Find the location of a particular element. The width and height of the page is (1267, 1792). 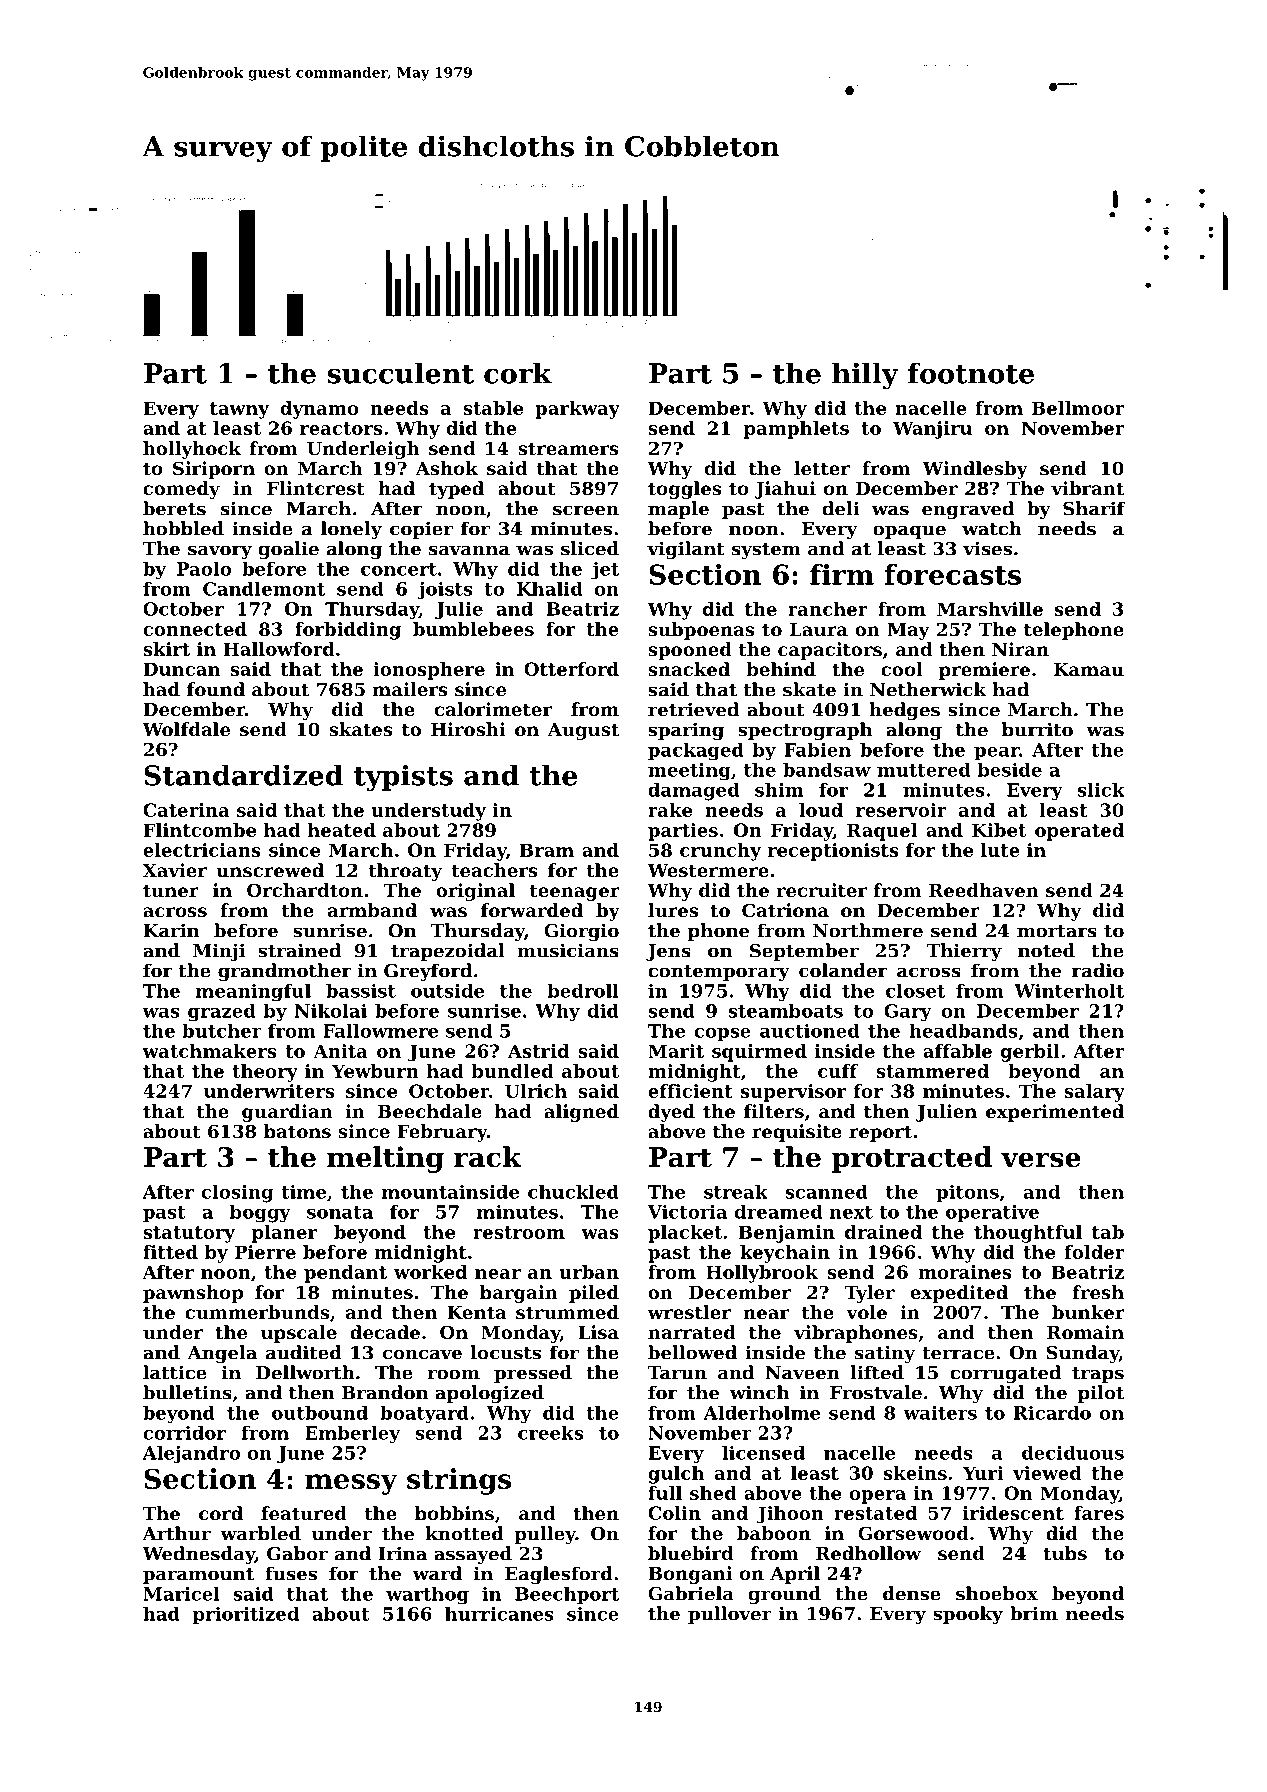

cork is located at coordinates (518, 373).
